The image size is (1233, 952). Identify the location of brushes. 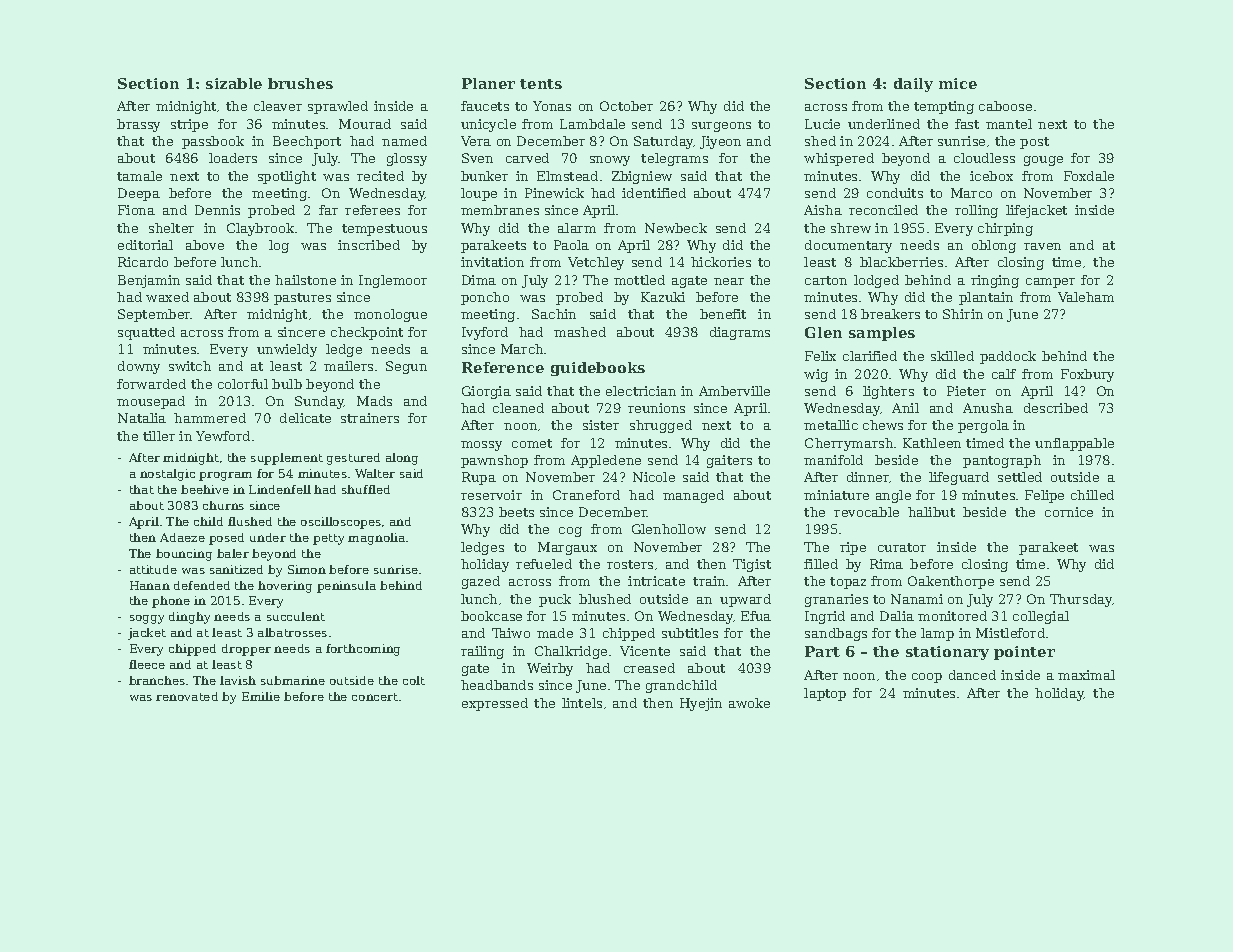
(300, 83).
